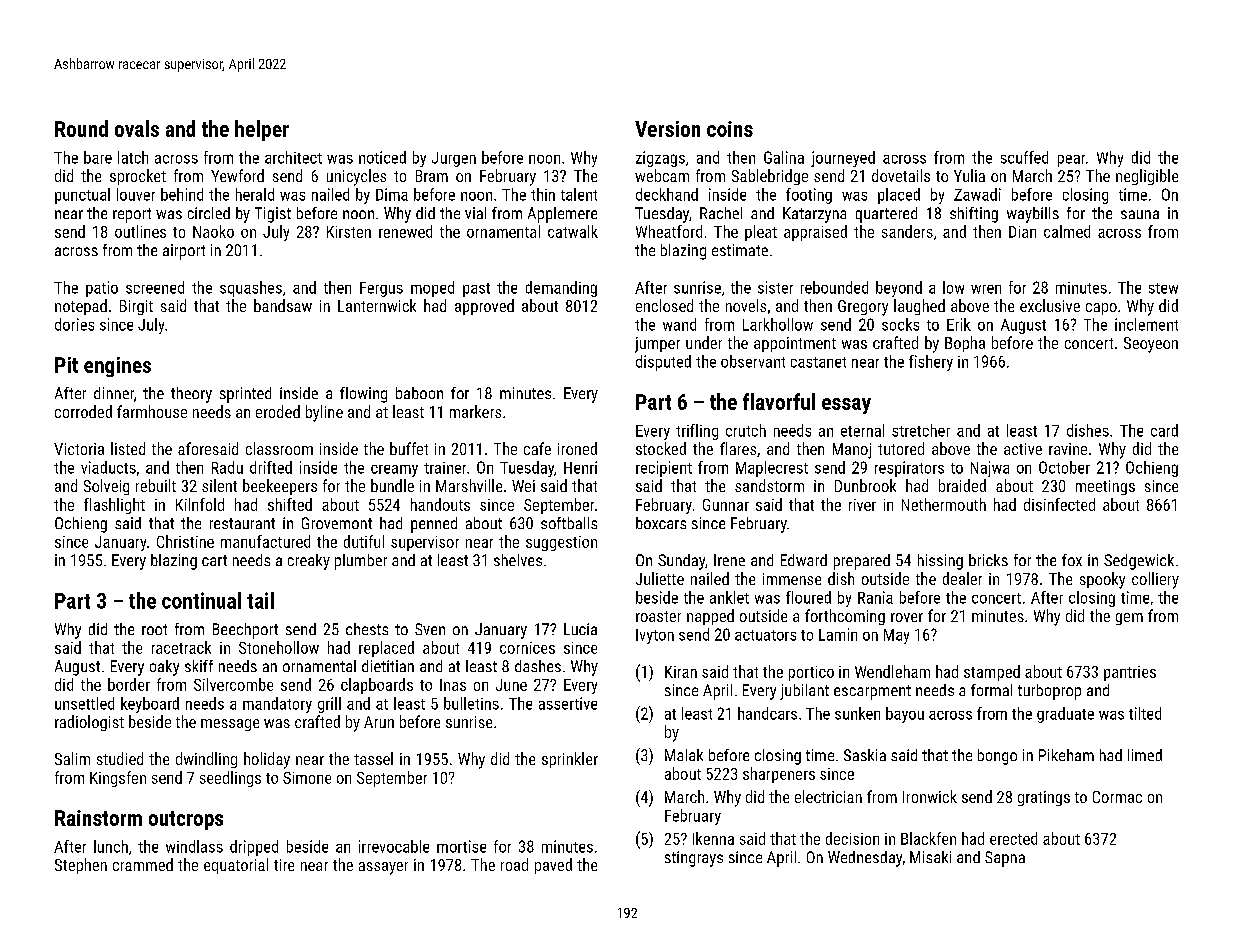 This page has width=1233, height=952. Describe the element at coordinates (201, 600) in the page. I see `continual` at that location.
